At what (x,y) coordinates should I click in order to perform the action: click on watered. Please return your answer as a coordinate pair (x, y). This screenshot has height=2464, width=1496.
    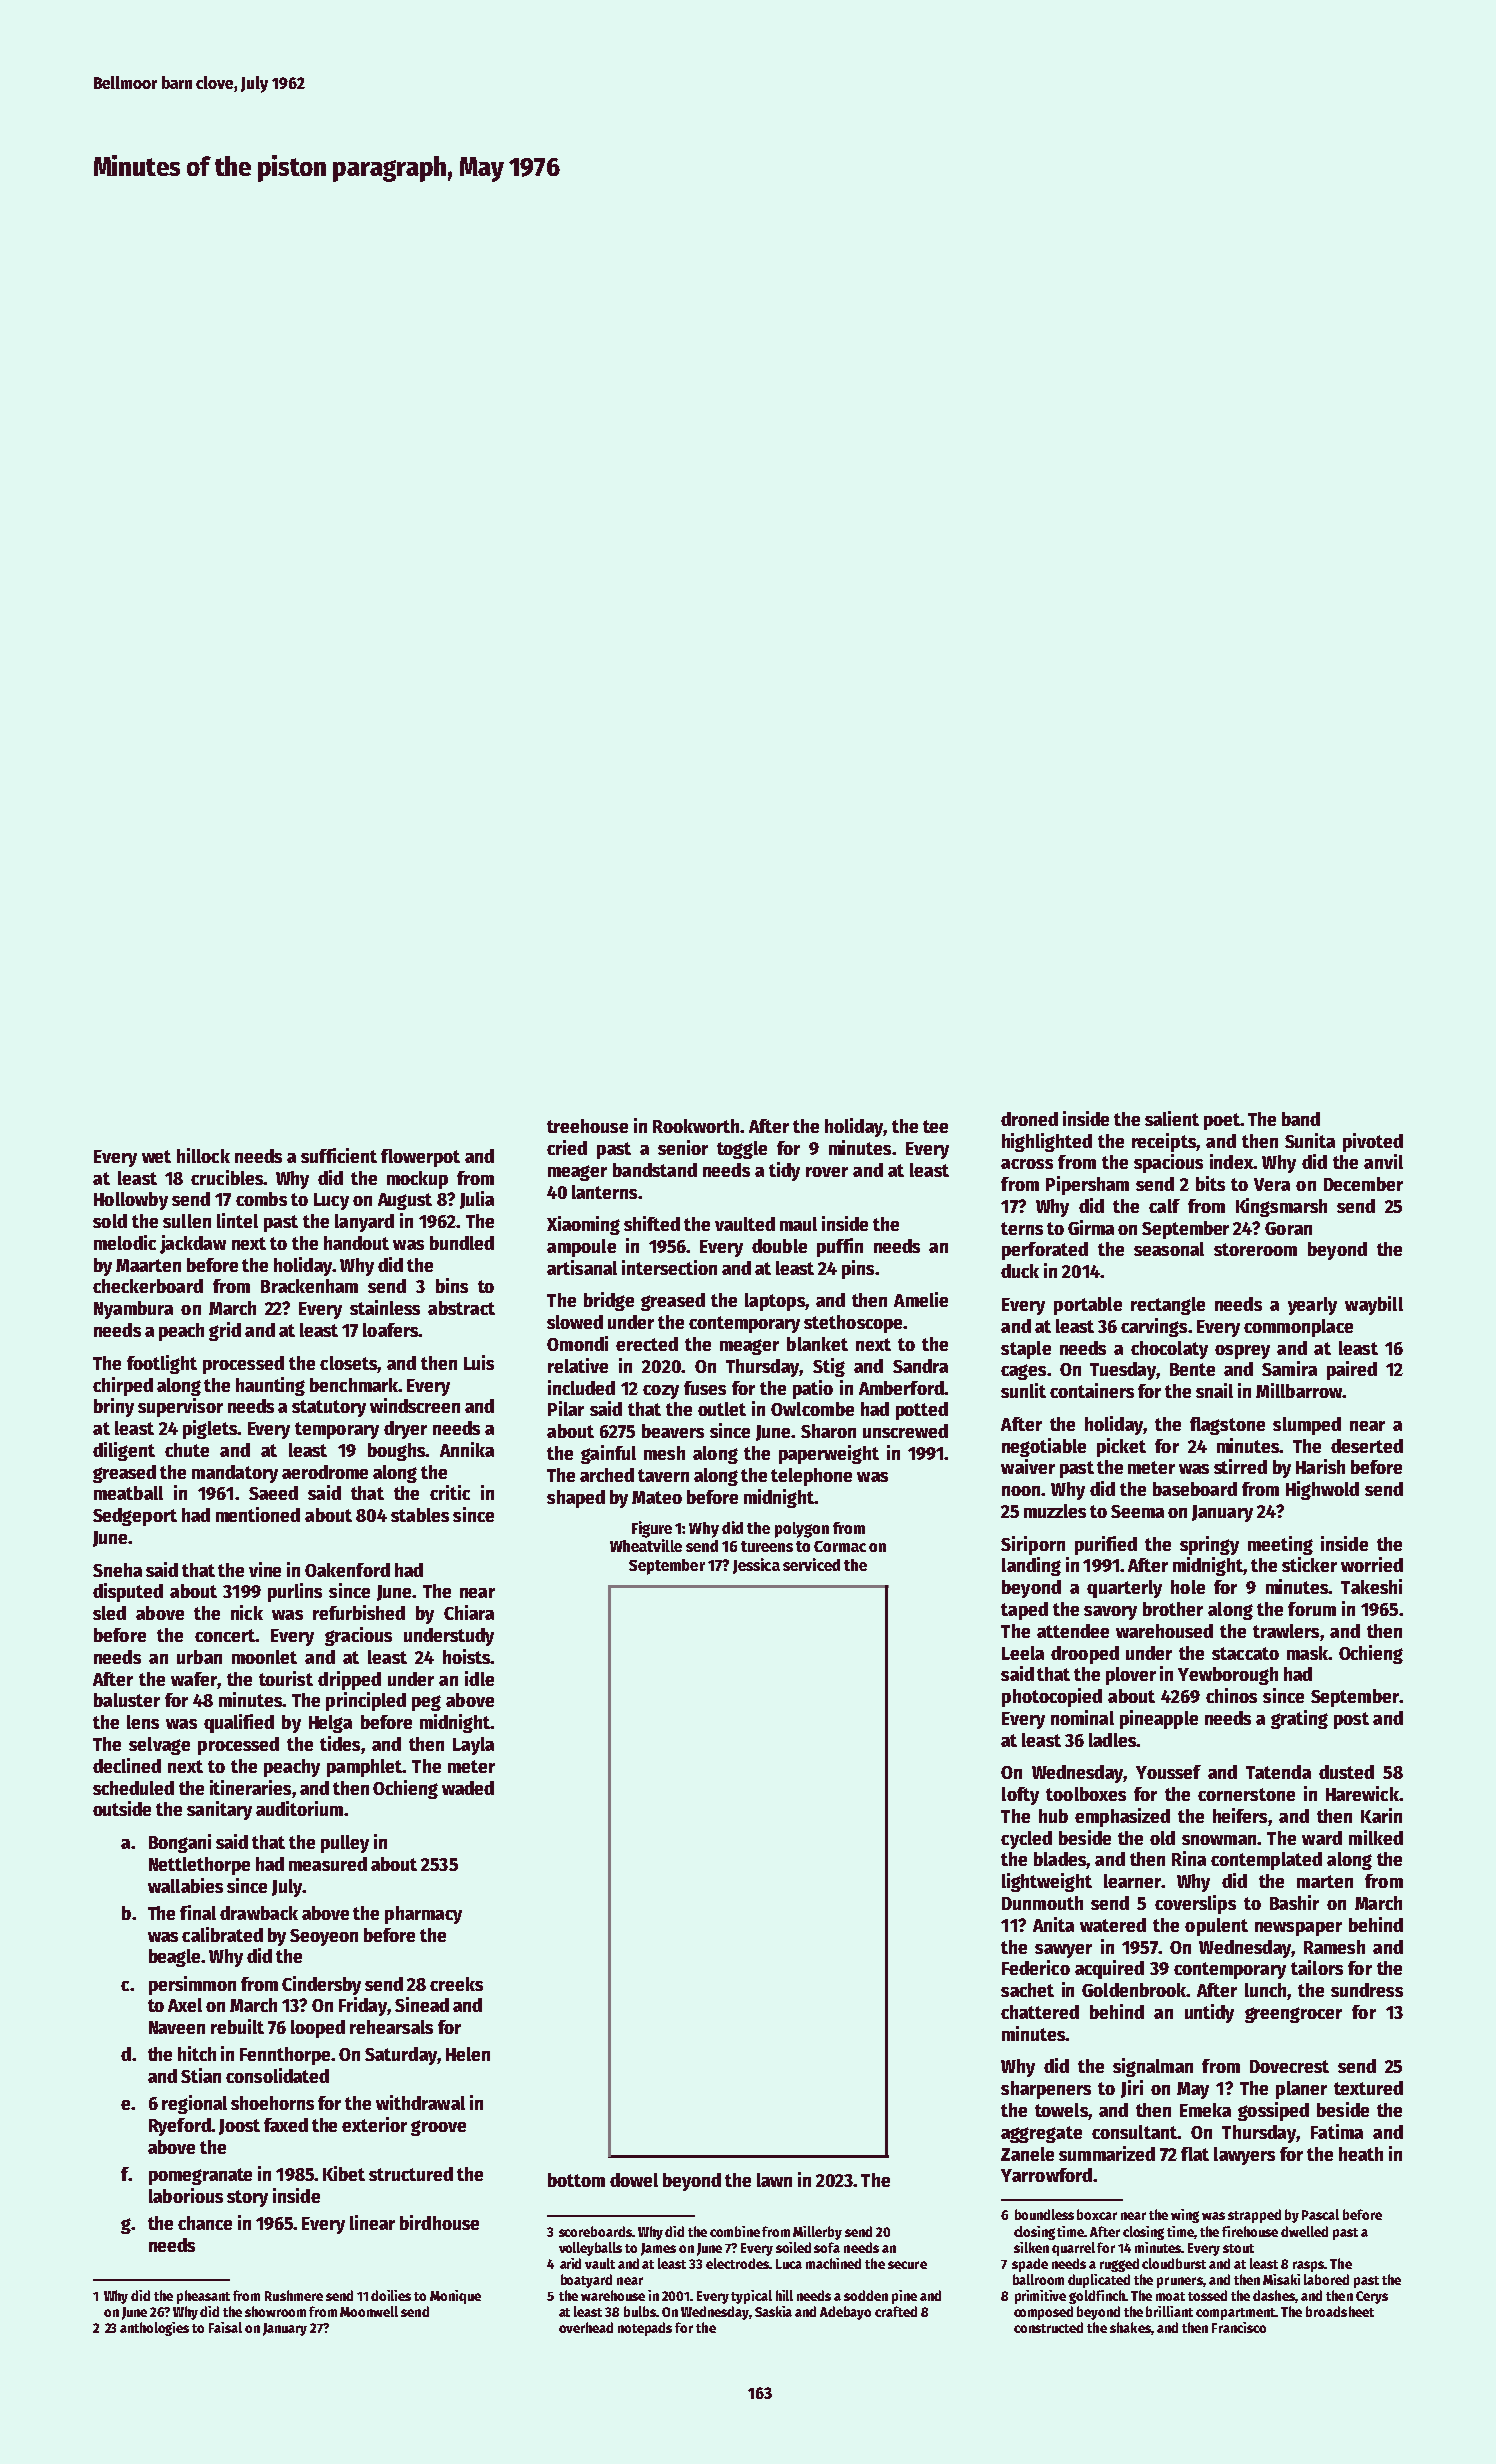
    Looking at the image, I should click on (1113, 1925).
